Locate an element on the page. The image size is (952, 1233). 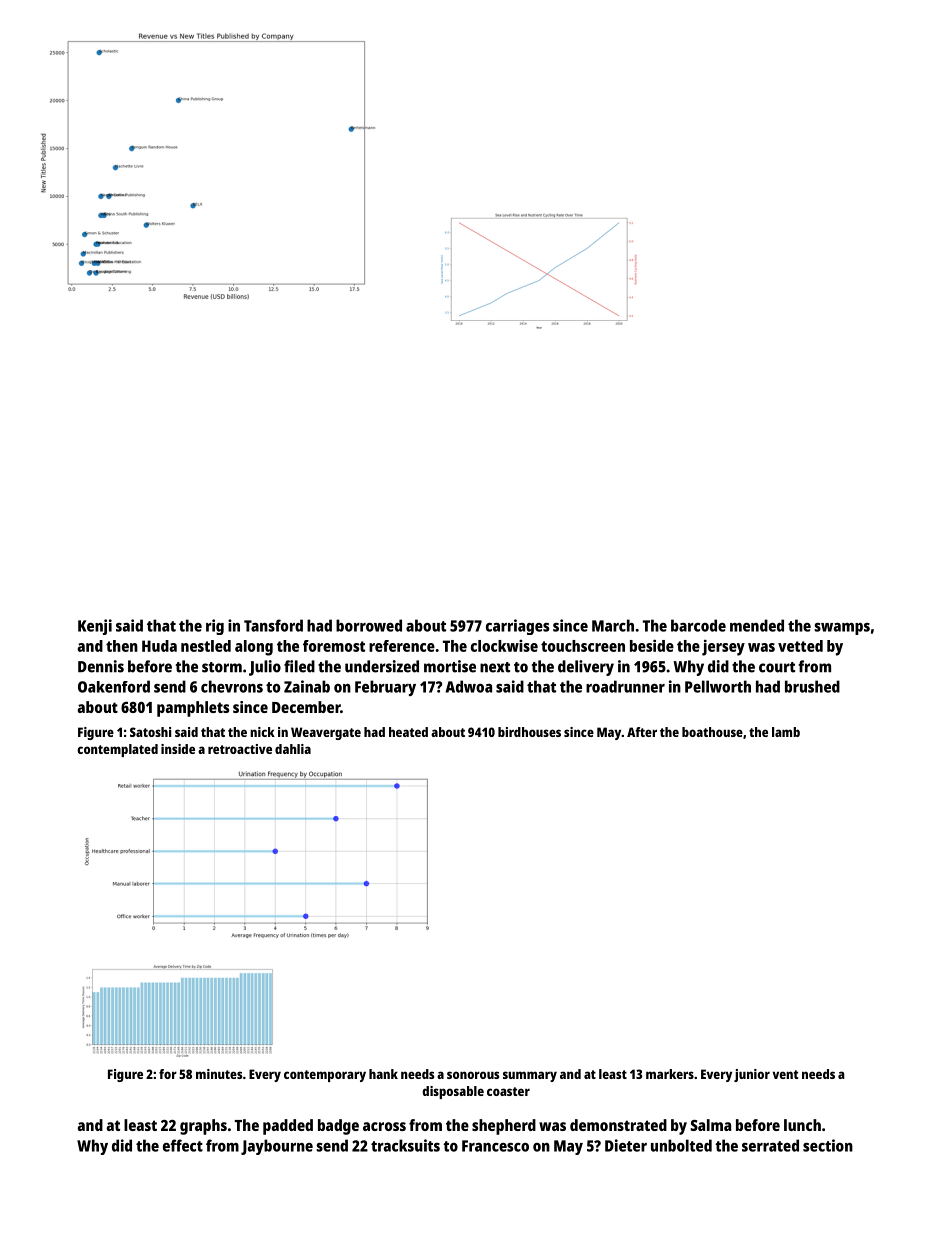
minutes is located at coordinates (219, 1074).
